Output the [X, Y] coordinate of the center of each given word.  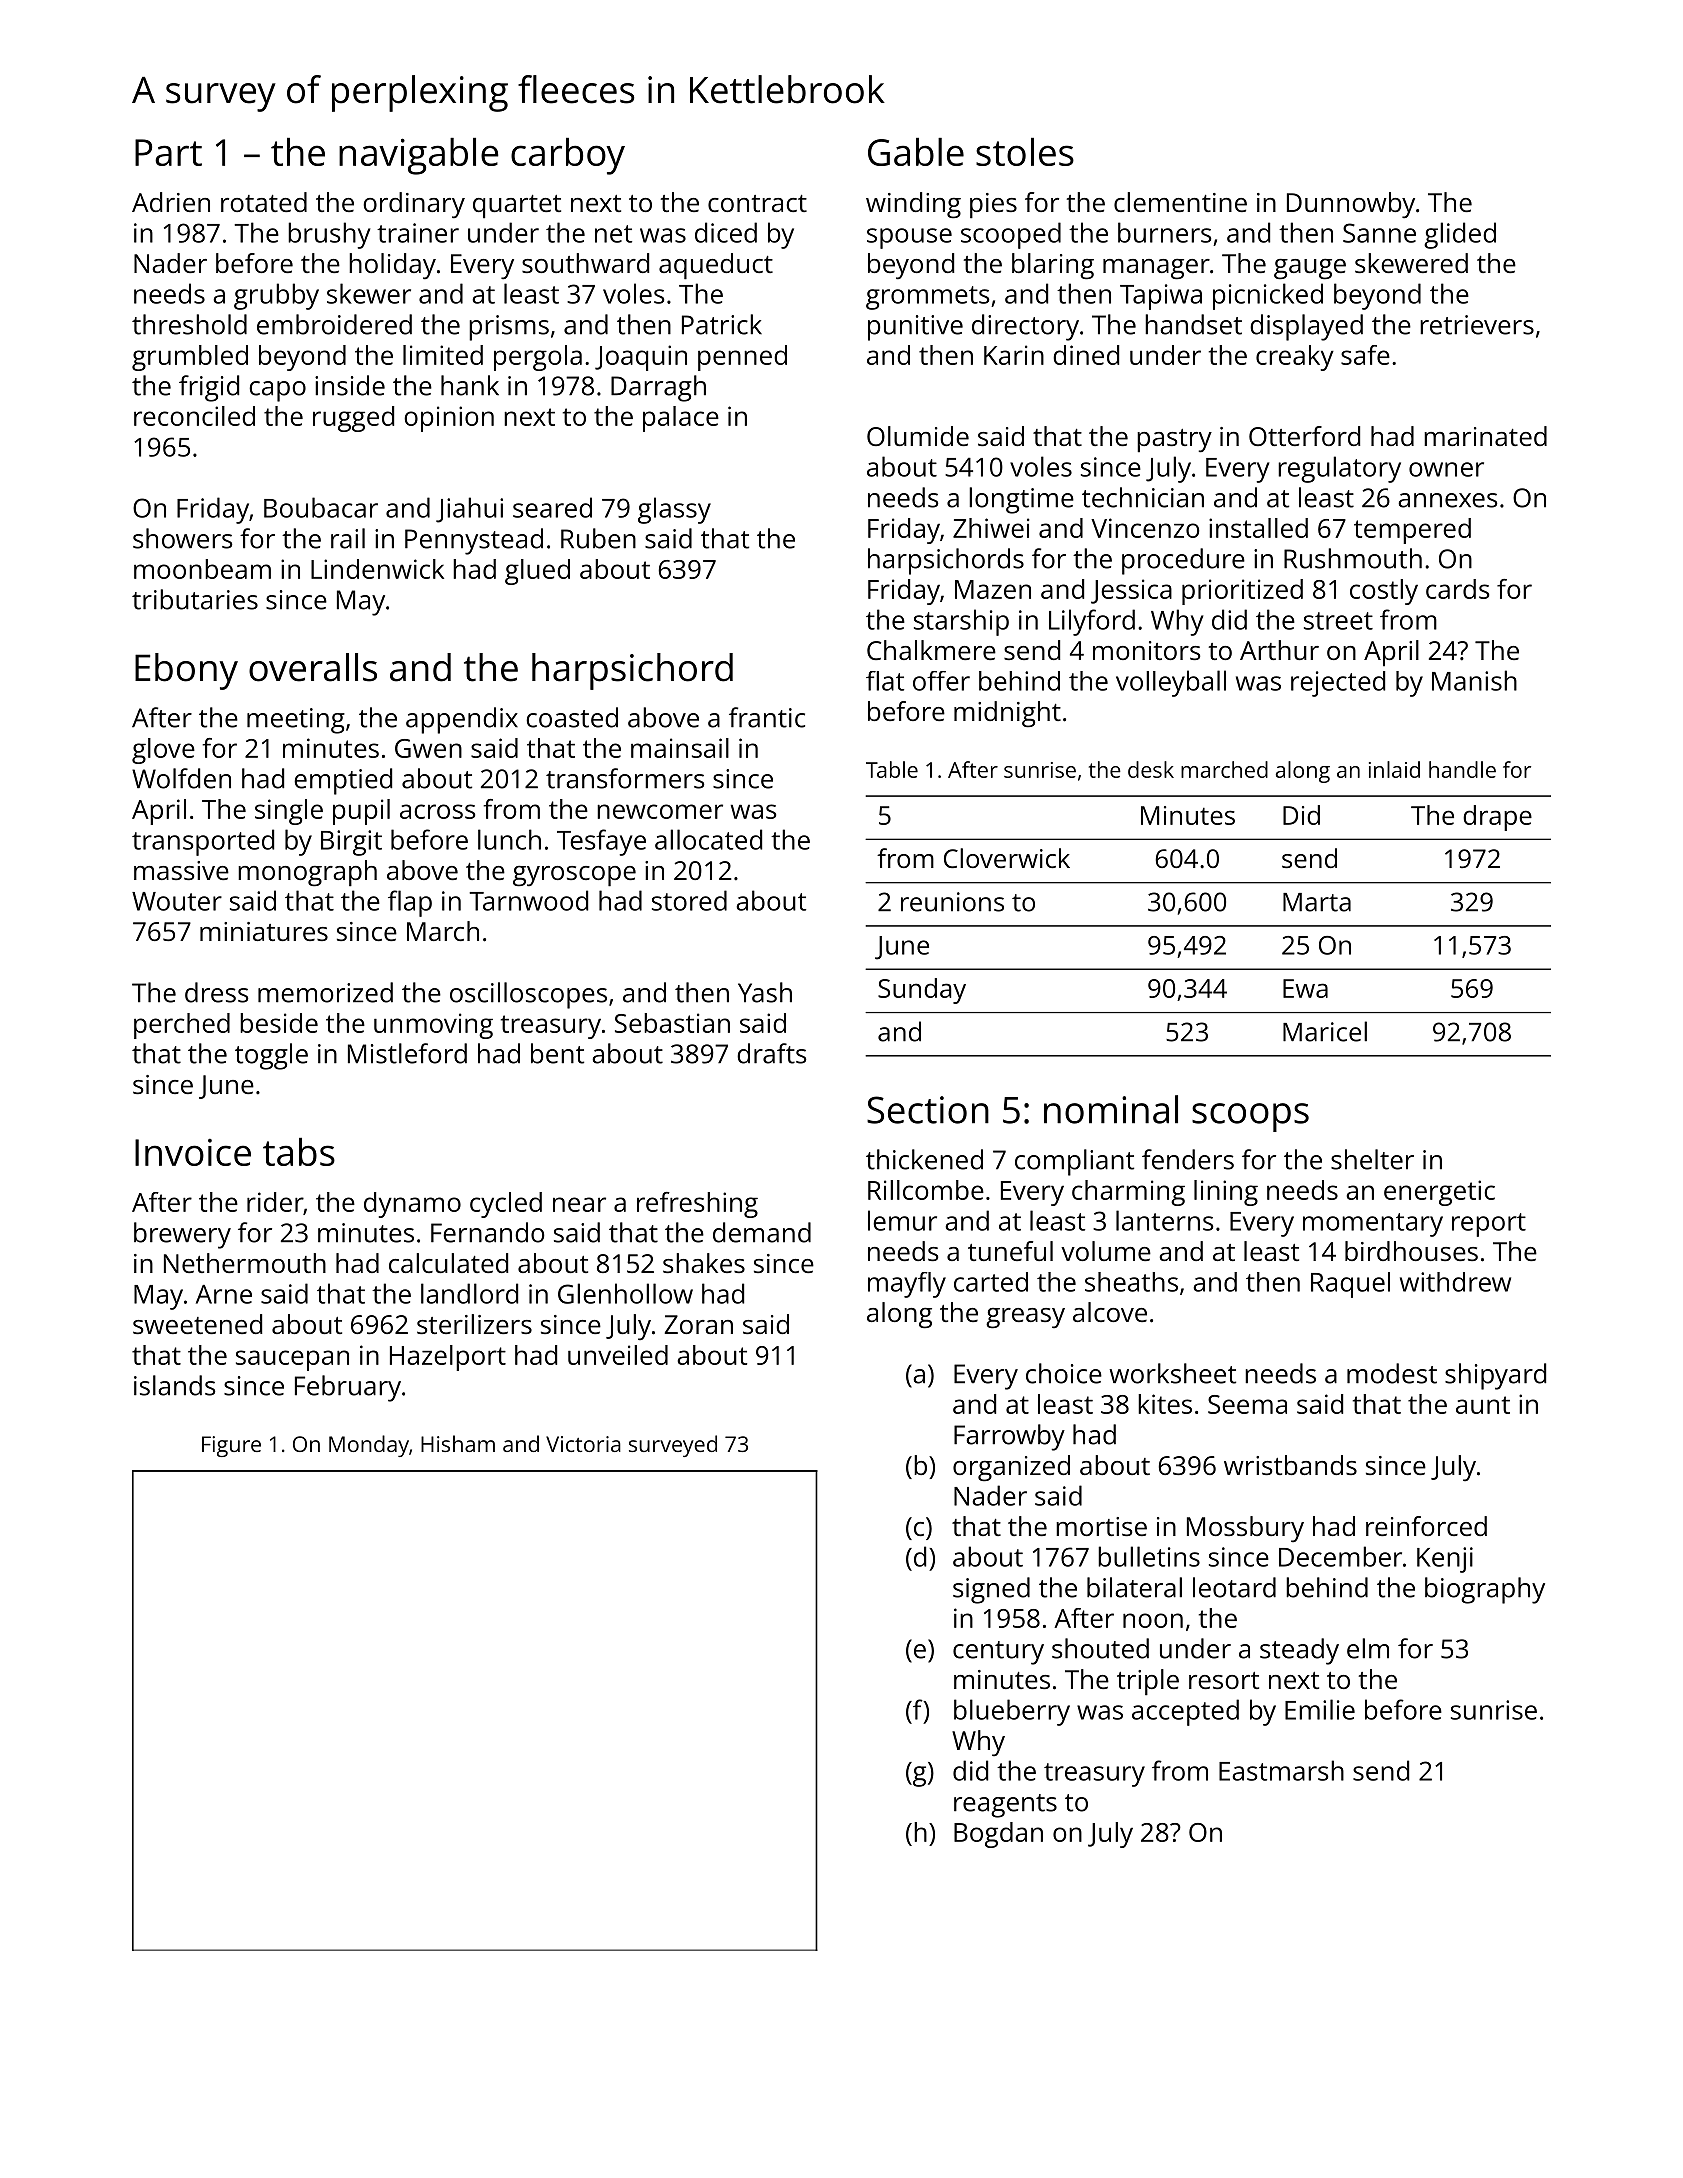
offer [941, 681]
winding [913, 205]
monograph [307, 873]
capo [277, 391]
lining [1226, 1193]
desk [1151, 769]
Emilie [1320, 1709]
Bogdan [998, 1835]
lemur [902, 1220]
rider [275, 1202]
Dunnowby [1351, 205]
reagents [1005, 1806]
